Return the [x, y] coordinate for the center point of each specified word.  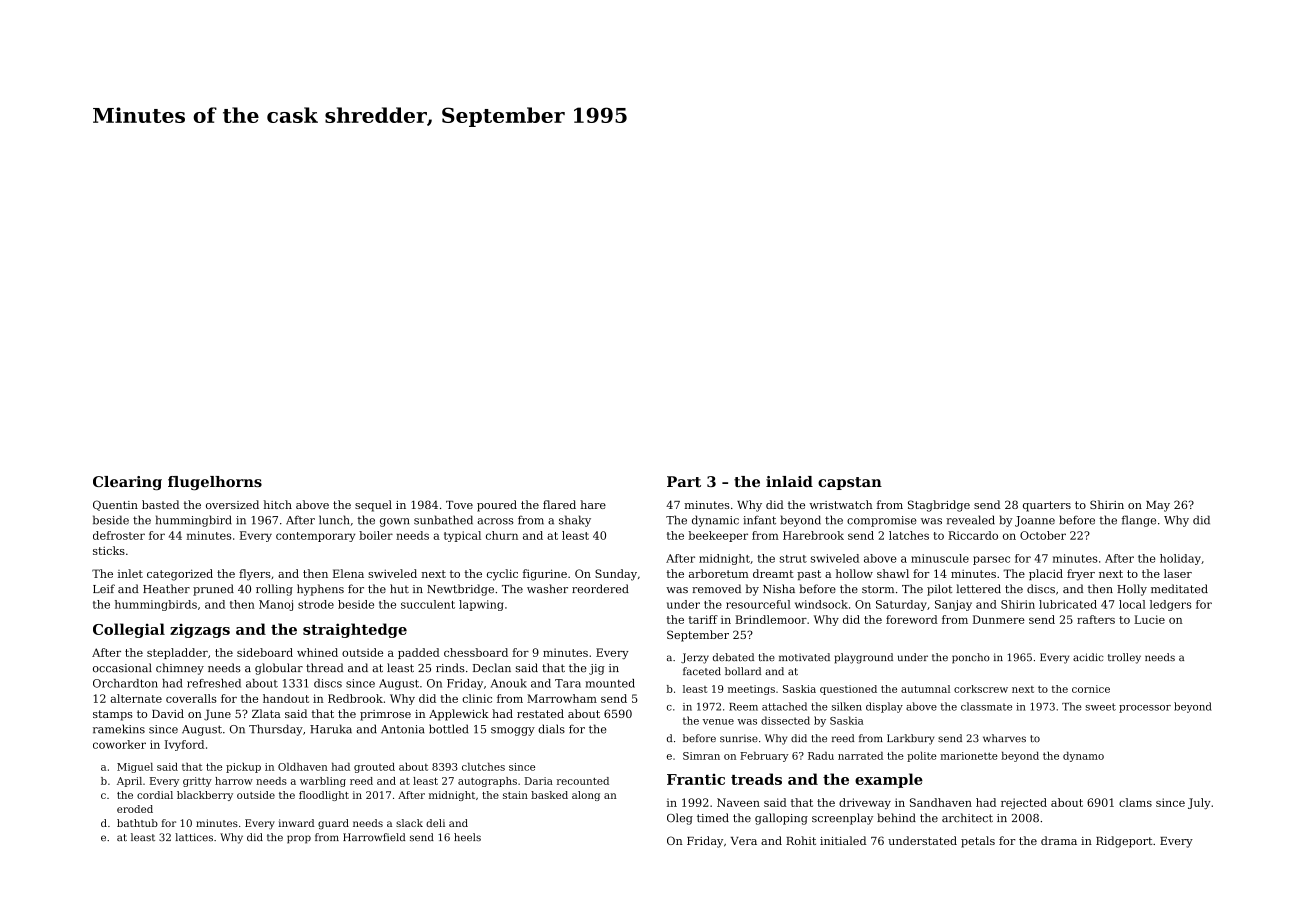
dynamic [715, 521]
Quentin [115, 505]
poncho [971, 658]
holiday [1180, 559]
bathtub [137, 823]
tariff [703, 619]
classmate [986, 706]
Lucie [1149, 619]
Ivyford [184, 745]
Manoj [276, 605]
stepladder [177, 653]
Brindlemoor [771, 619]
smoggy [513, 731]
